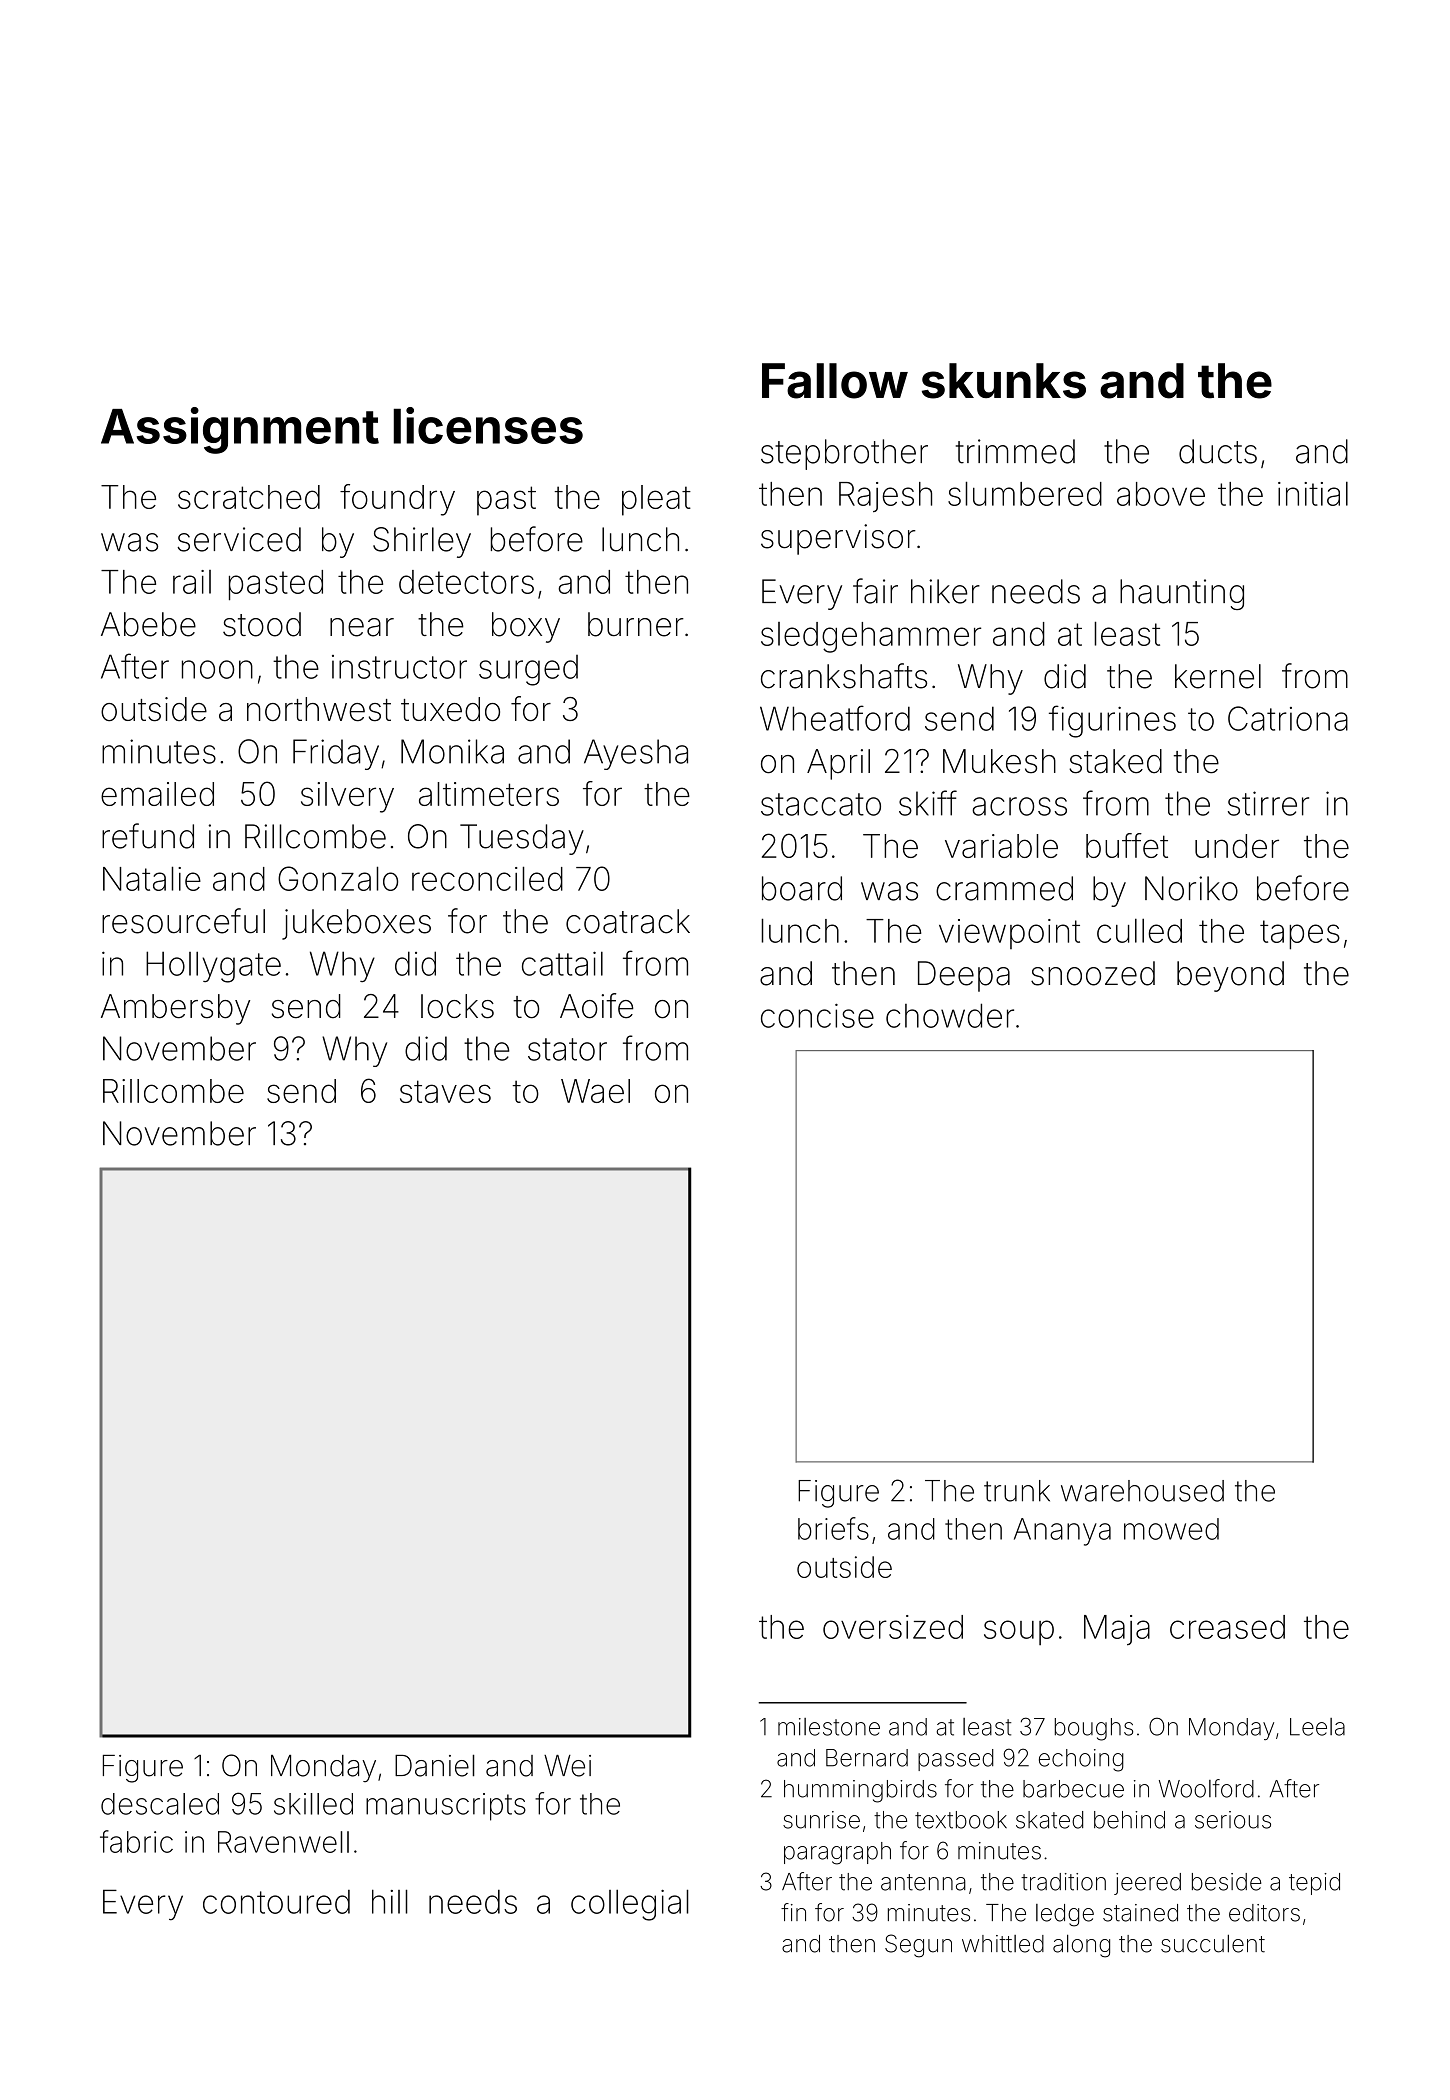 Image resolution: width=1450 pixels, height=2100 pixels. What do you see at coordinates (636, 754) in the screenshot?
I see `Ayesha` at bounding box center [636, 754].
